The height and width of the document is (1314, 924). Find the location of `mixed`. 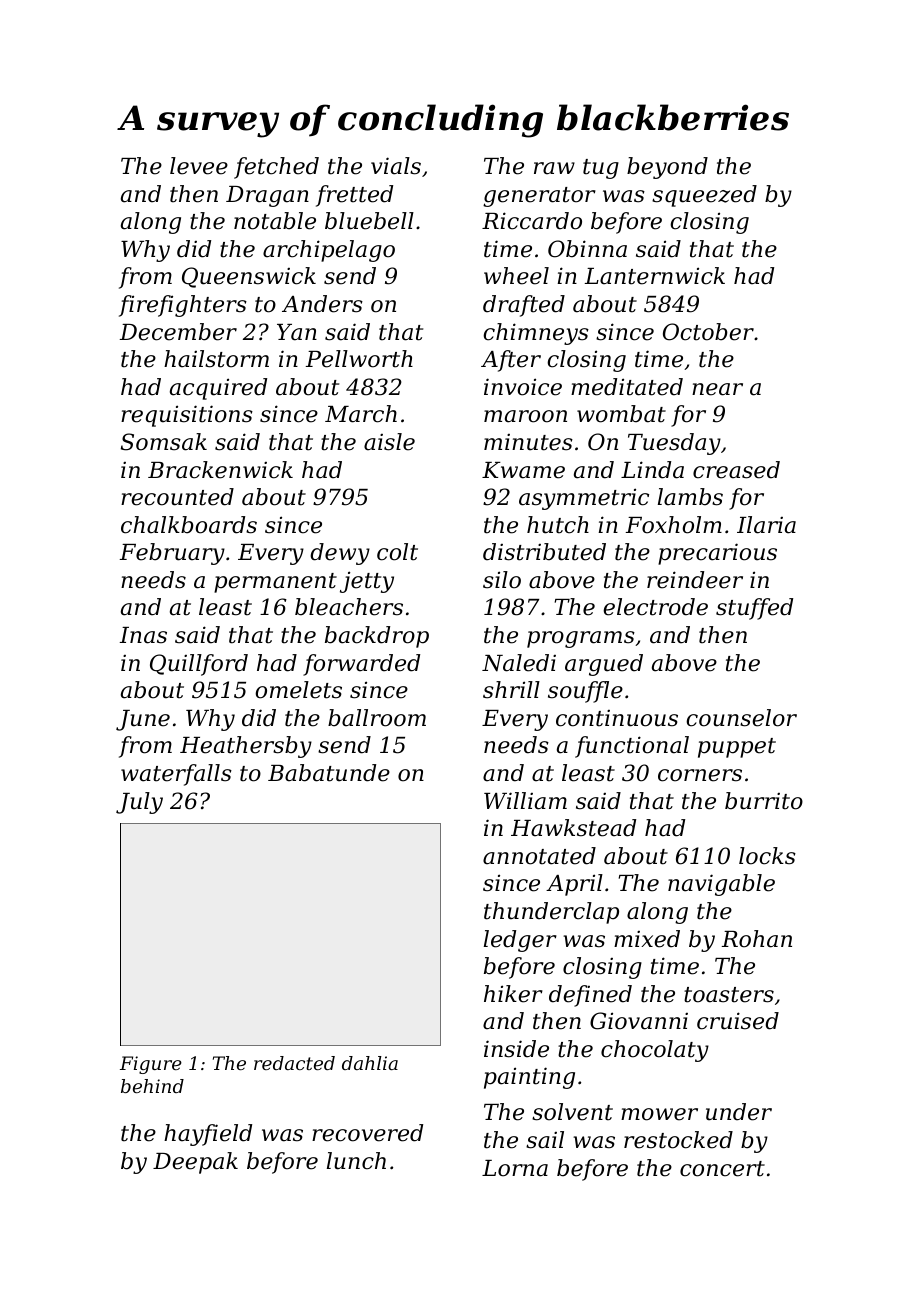

mixed is located at coordinates (647, 939).
